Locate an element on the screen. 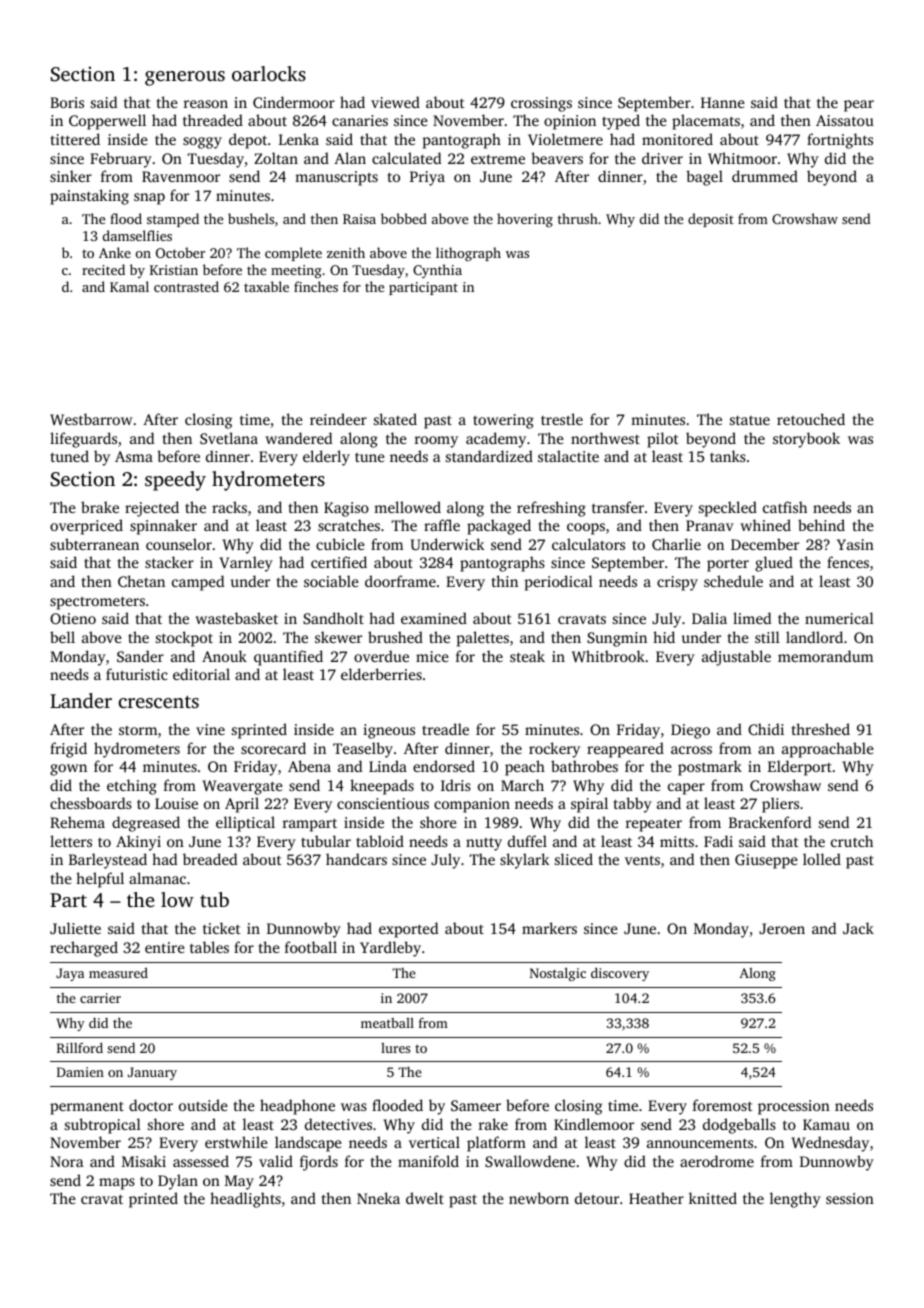  Jack is located at coordinates (858, 928).
